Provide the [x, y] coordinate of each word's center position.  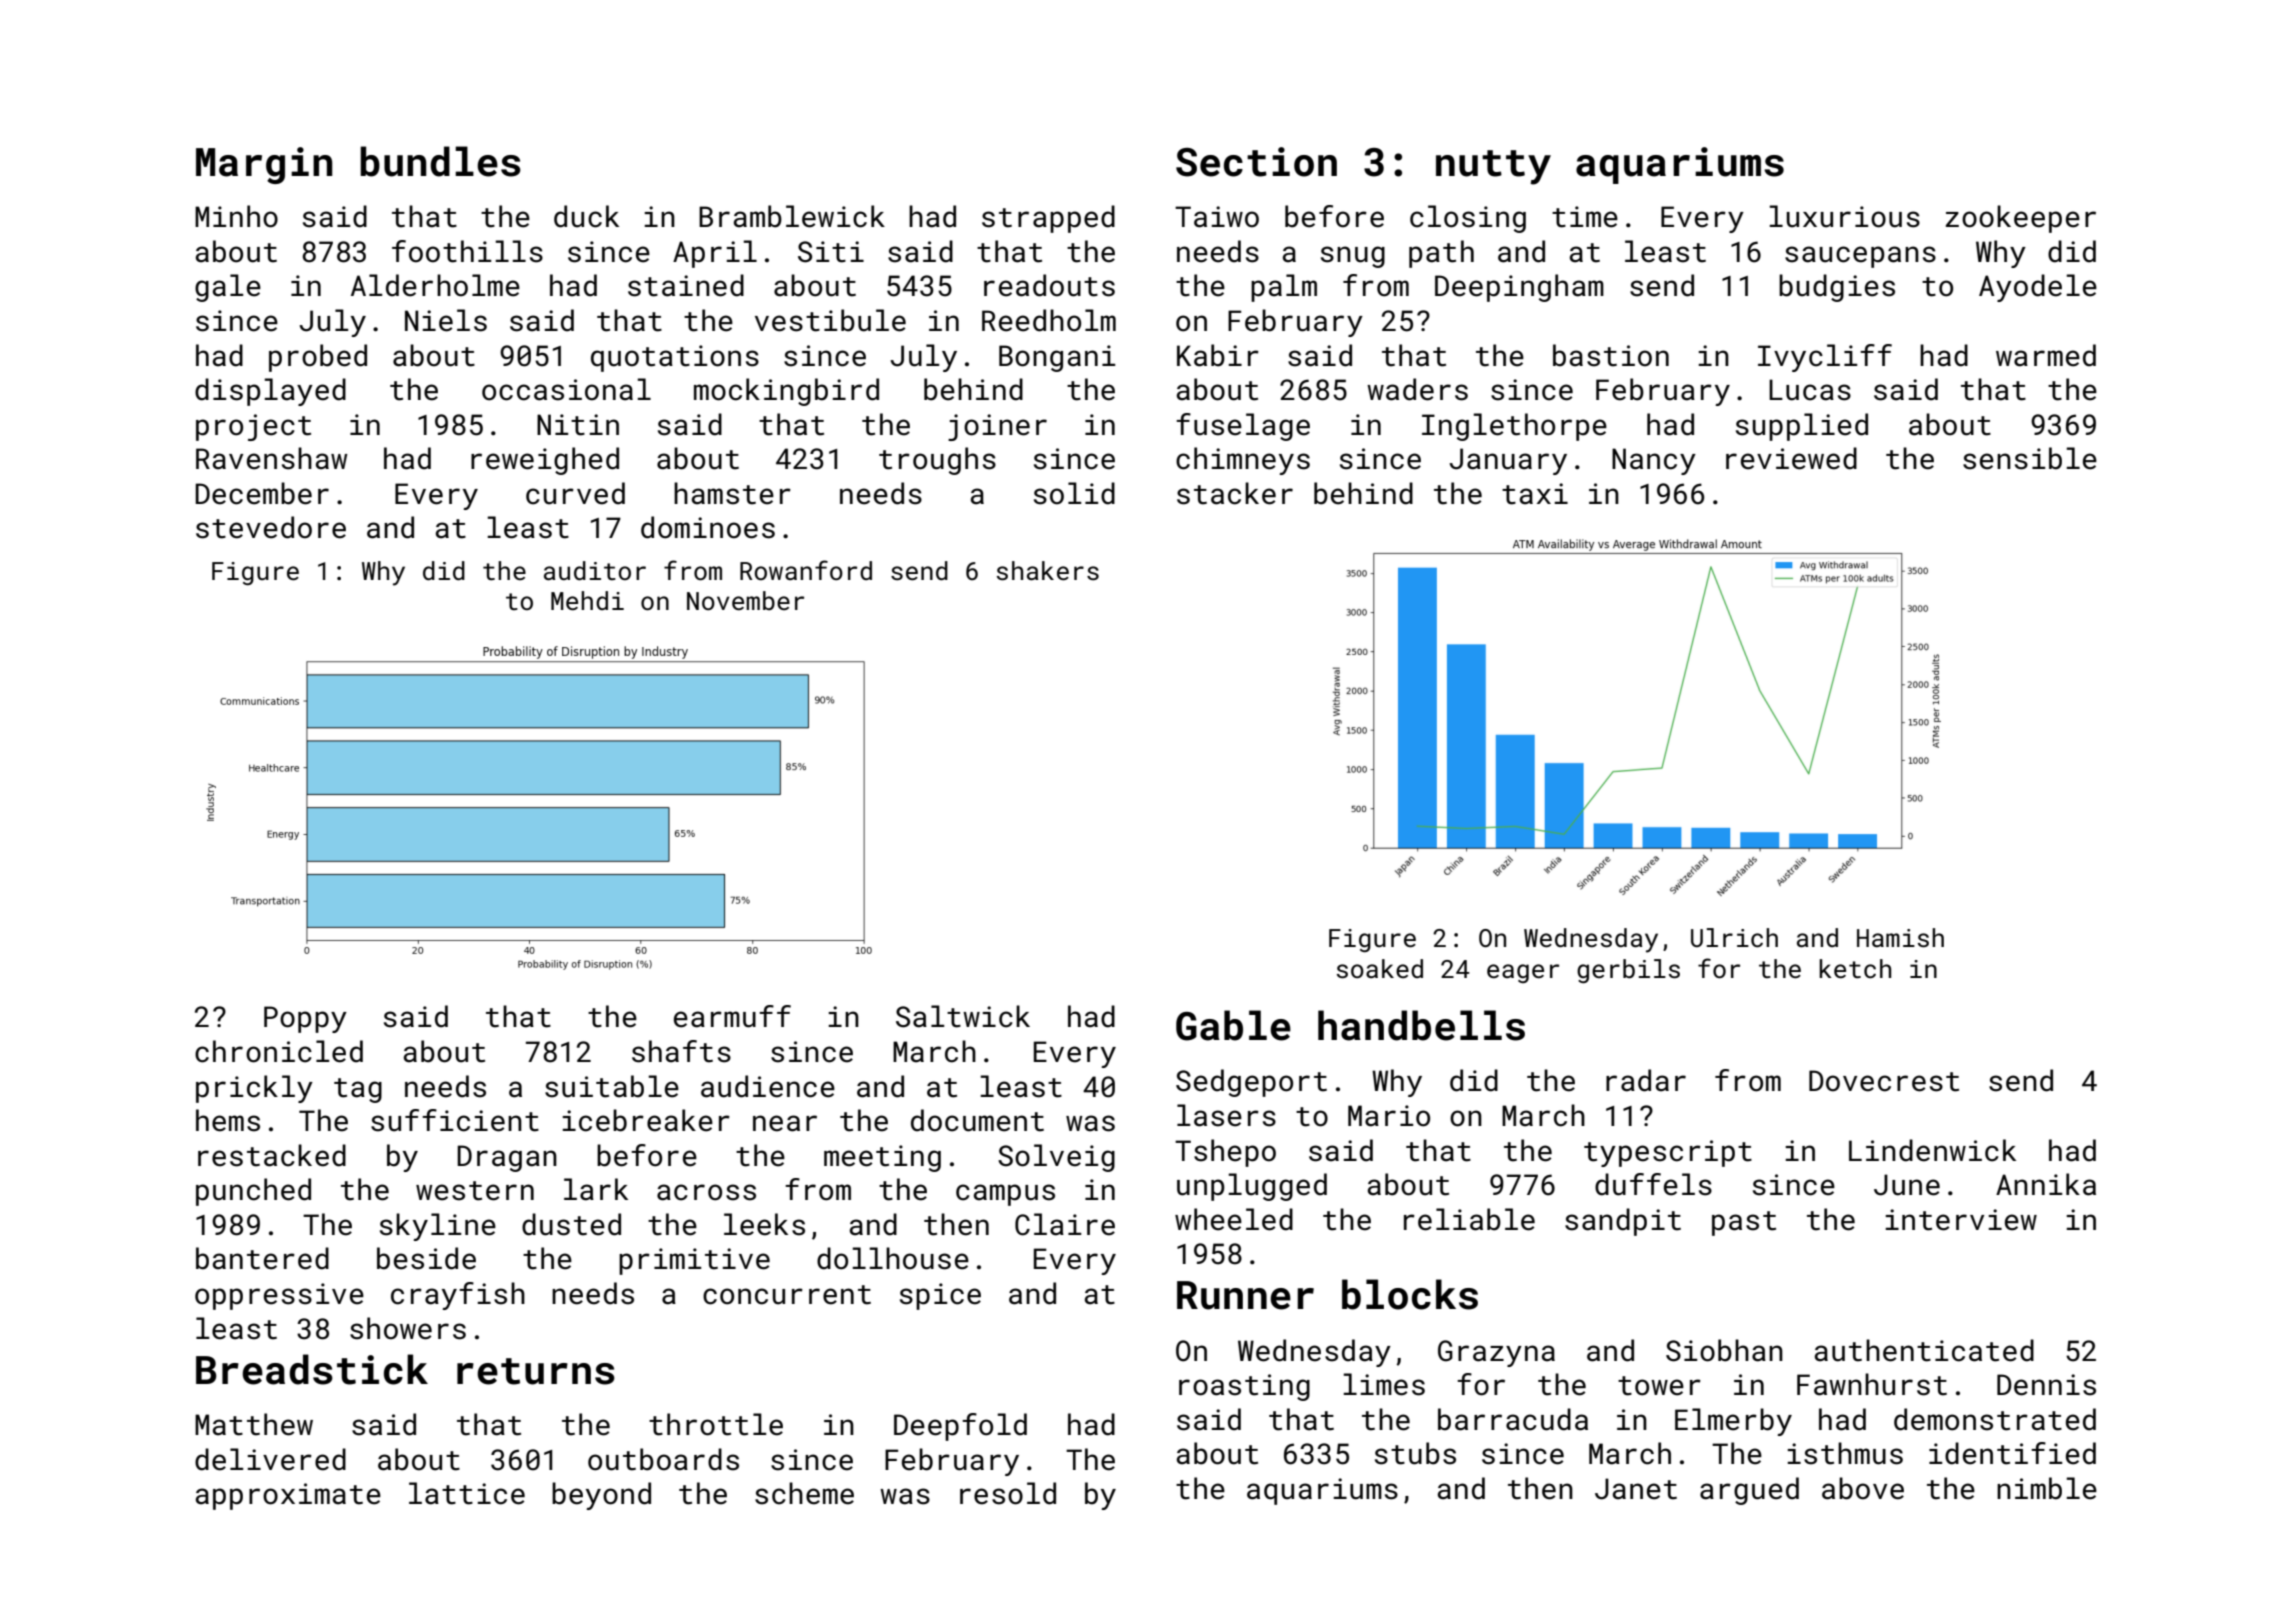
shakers [1048, 571]
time [1585, 217]
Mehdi [587, 600]
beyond [601, 1496]
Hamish [1900, 938]
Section [1256, 162]
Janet [1636, 1489]
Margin [264, 165]
